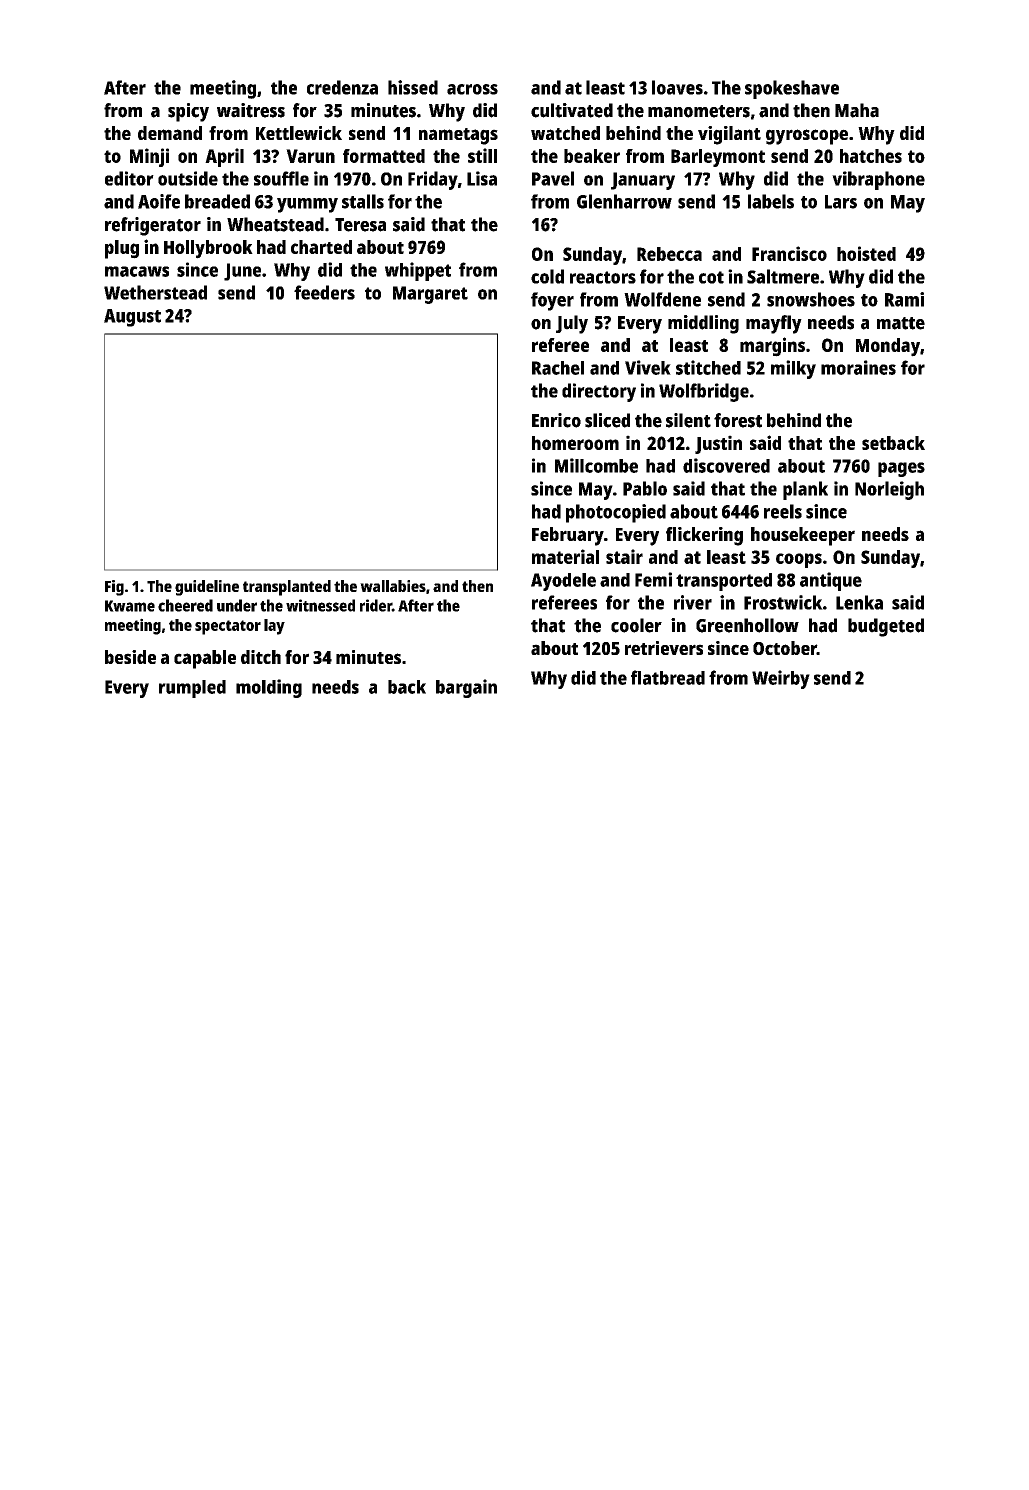  Describe the element at coordinates (261, 657) in the document. I see `ditch` at that location.
